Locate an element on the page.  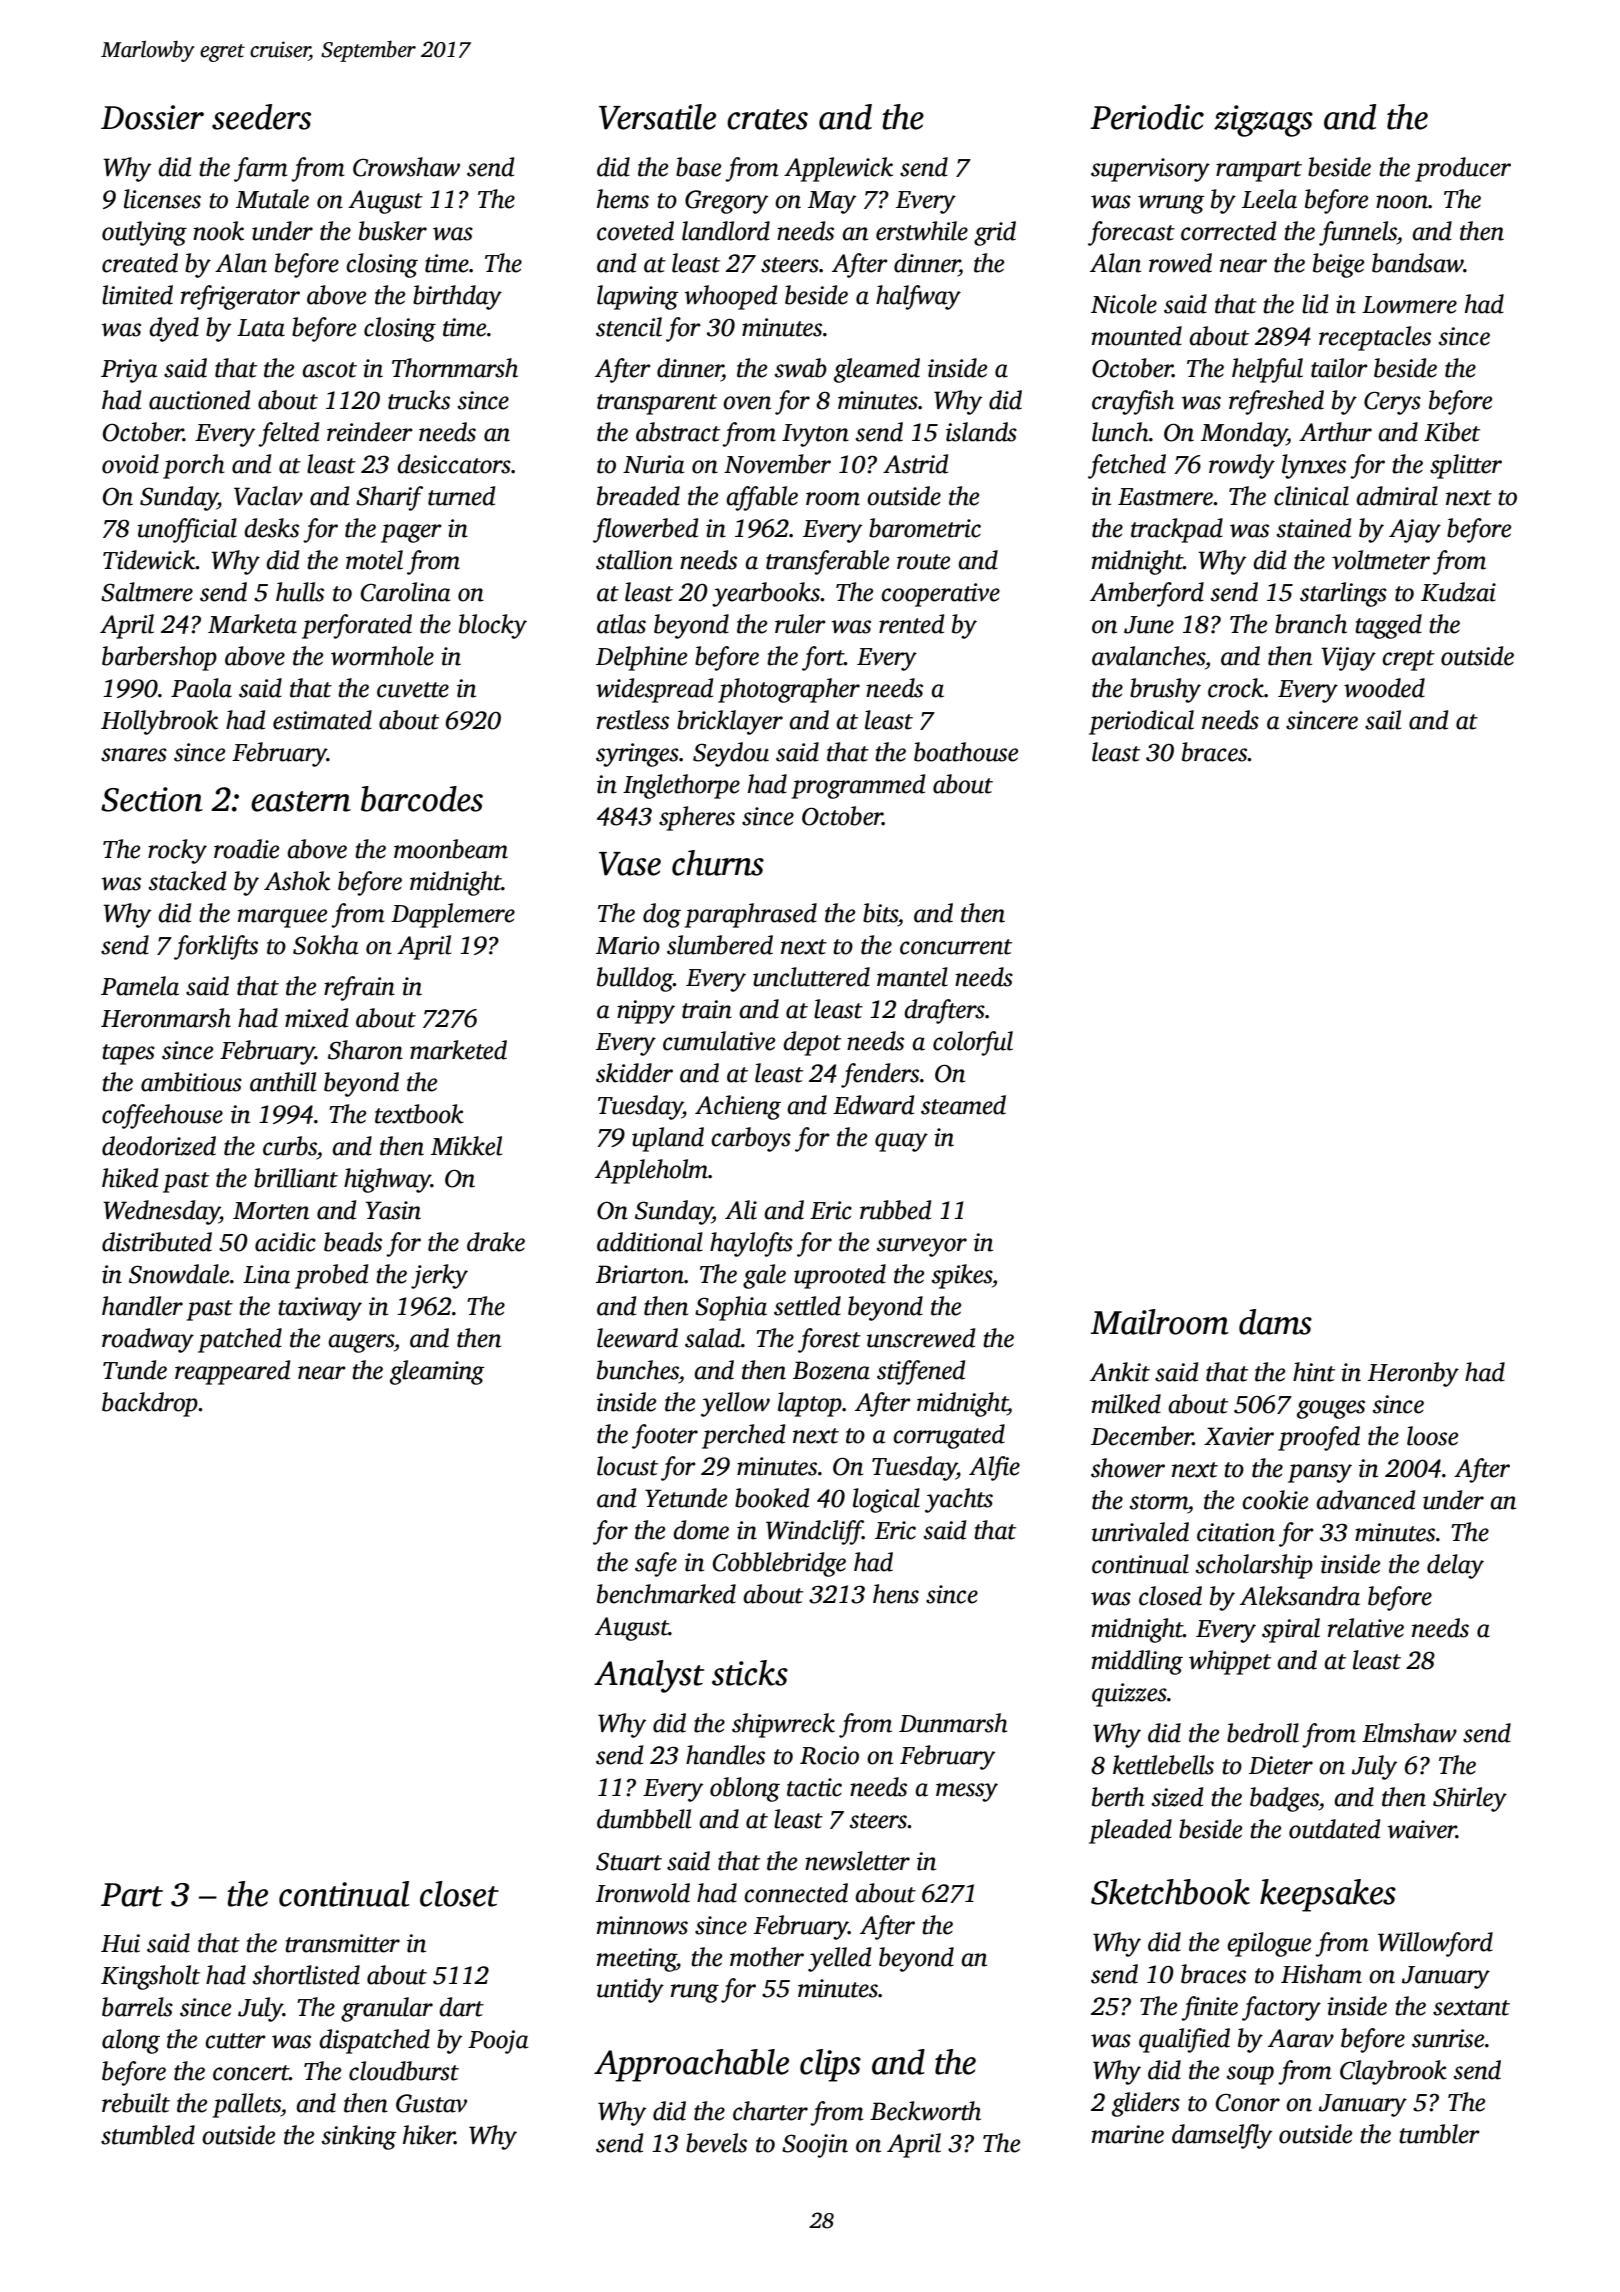
whooped is located at coordinates (730, 297).
